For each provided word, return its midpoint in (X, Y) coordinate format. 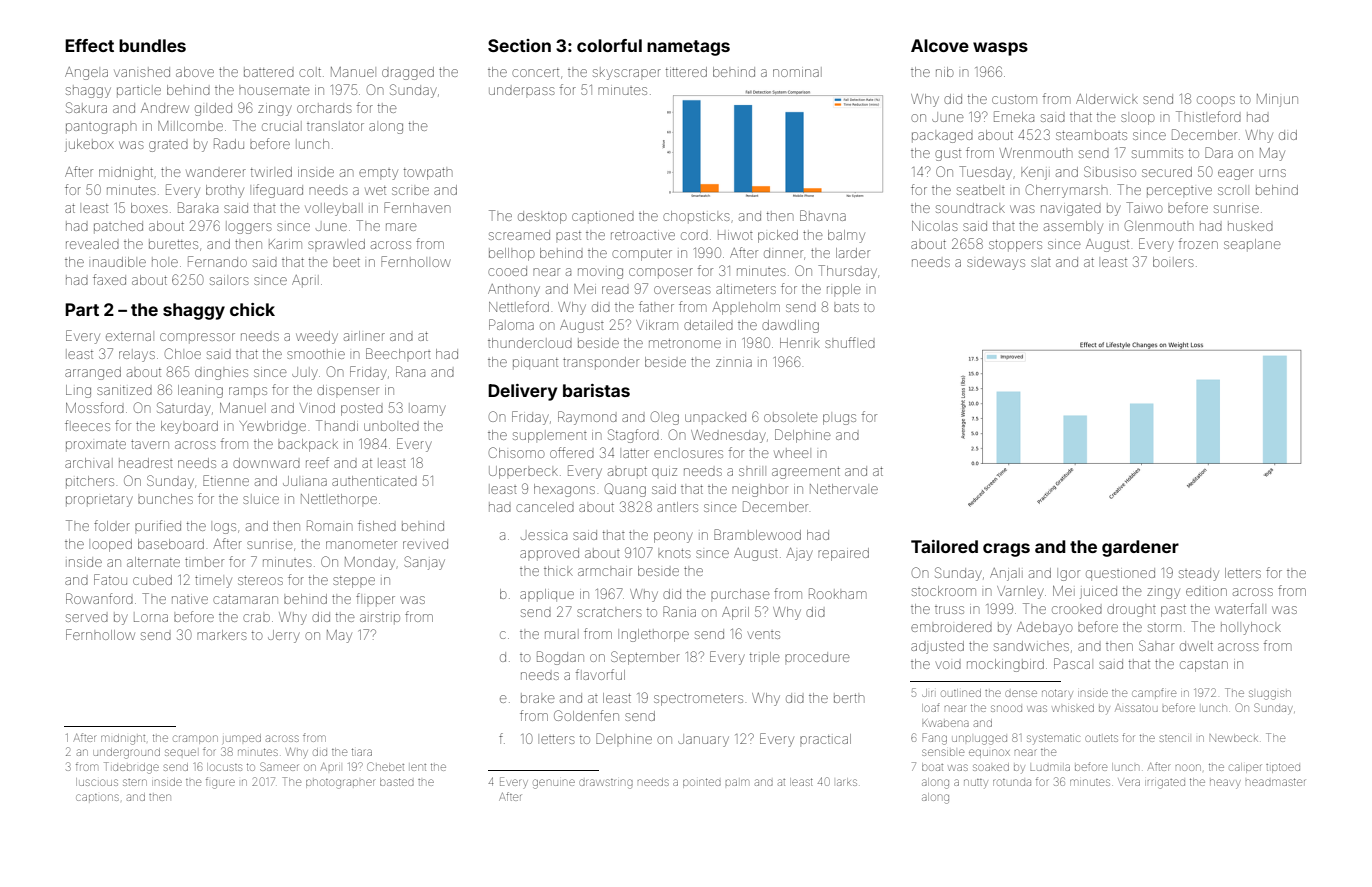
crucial (282, 126)
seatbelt (981, 190)
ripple (844, 290)
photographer (340, 784)
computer (642, 255)
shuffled (850, 342)
